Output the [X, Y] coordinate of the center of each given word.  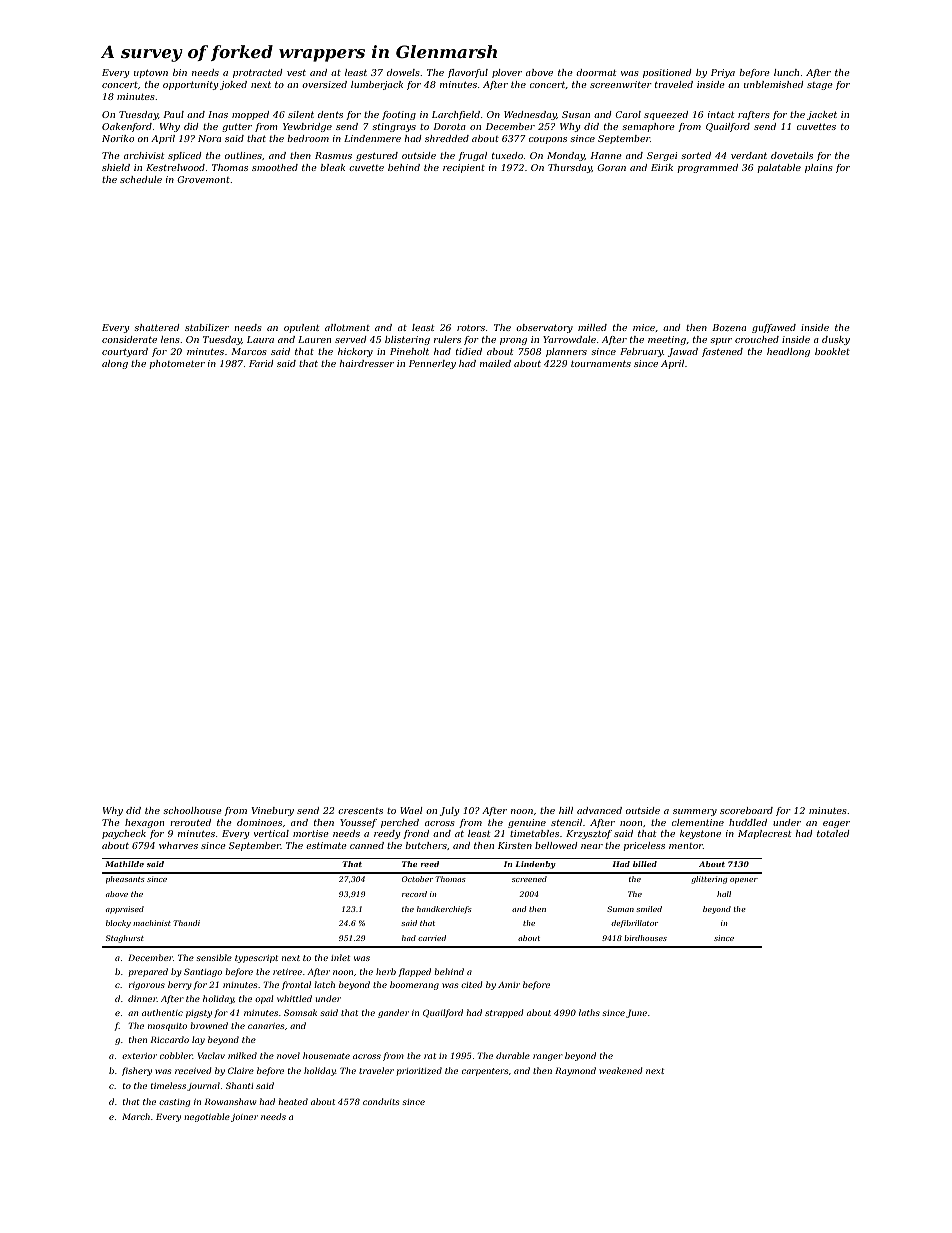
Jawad [683, 352]
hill [566, 810]
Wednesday [530, 115]
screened [529, 879]
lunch [786, 72]
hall [724, 894]
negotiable [207, 1117]
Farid [261, 363]
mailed [495, 363]
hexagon [144, 823]
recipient [464, 168]
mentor [686, 846]
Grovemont [203, 179]
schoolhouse [192, 810]
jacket [822, 115]
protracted [257, 73]
